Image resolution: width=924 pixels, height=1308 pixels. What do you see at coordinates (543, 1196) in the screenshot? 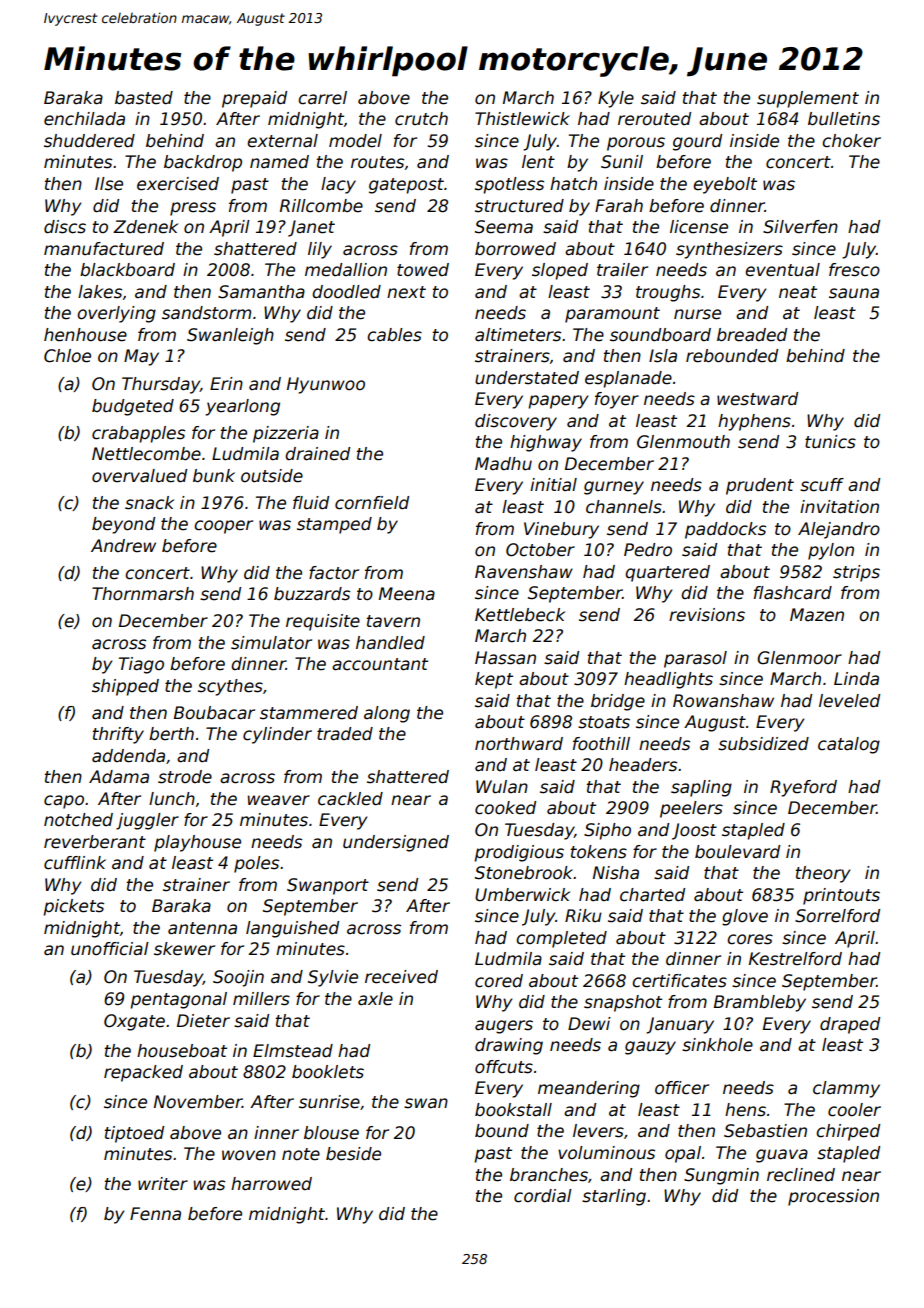
I see `cordial` at bounding box center [543, 1196].
